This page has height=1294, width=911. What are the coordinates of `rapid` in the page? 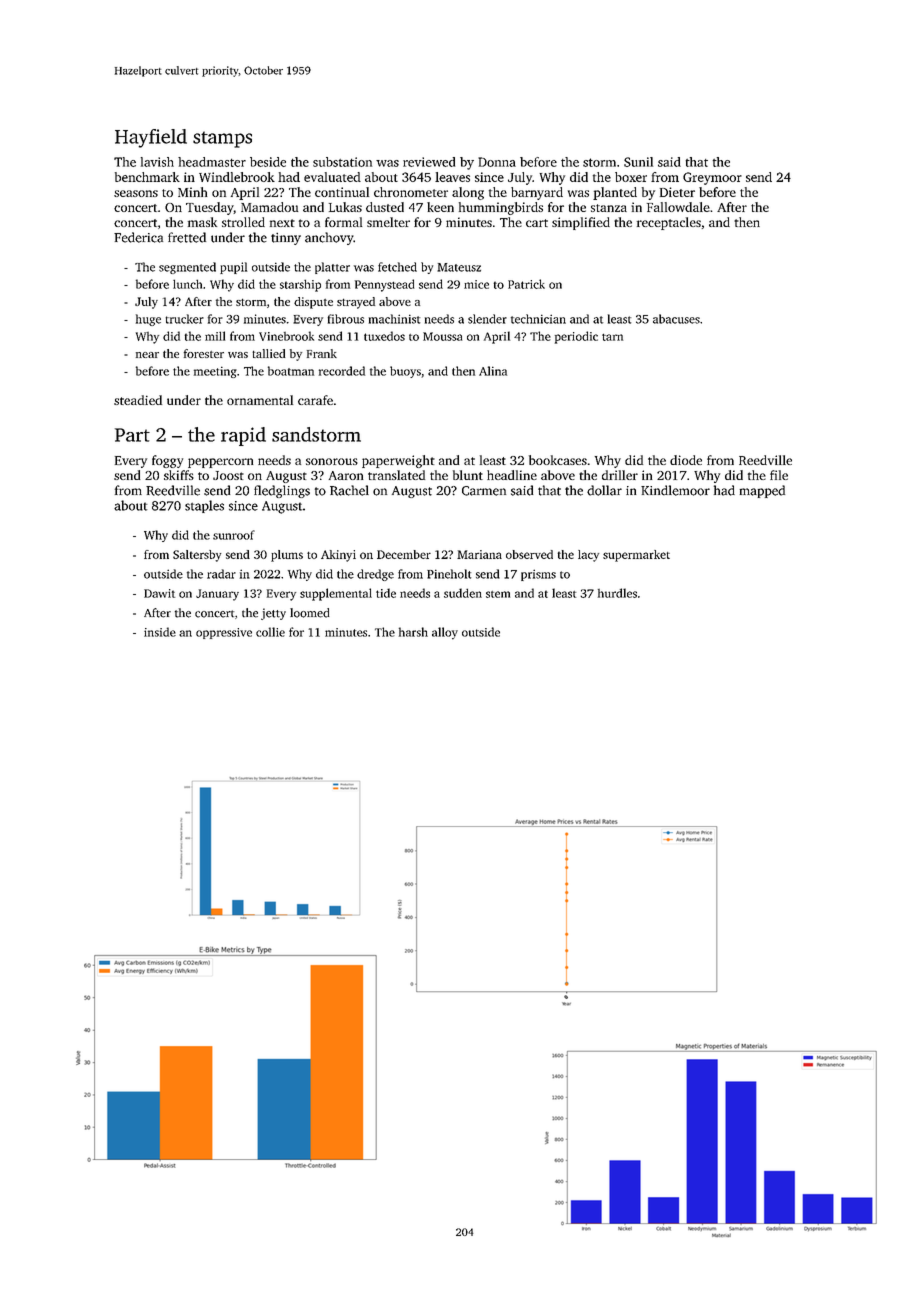 It's located at (243, 436).
